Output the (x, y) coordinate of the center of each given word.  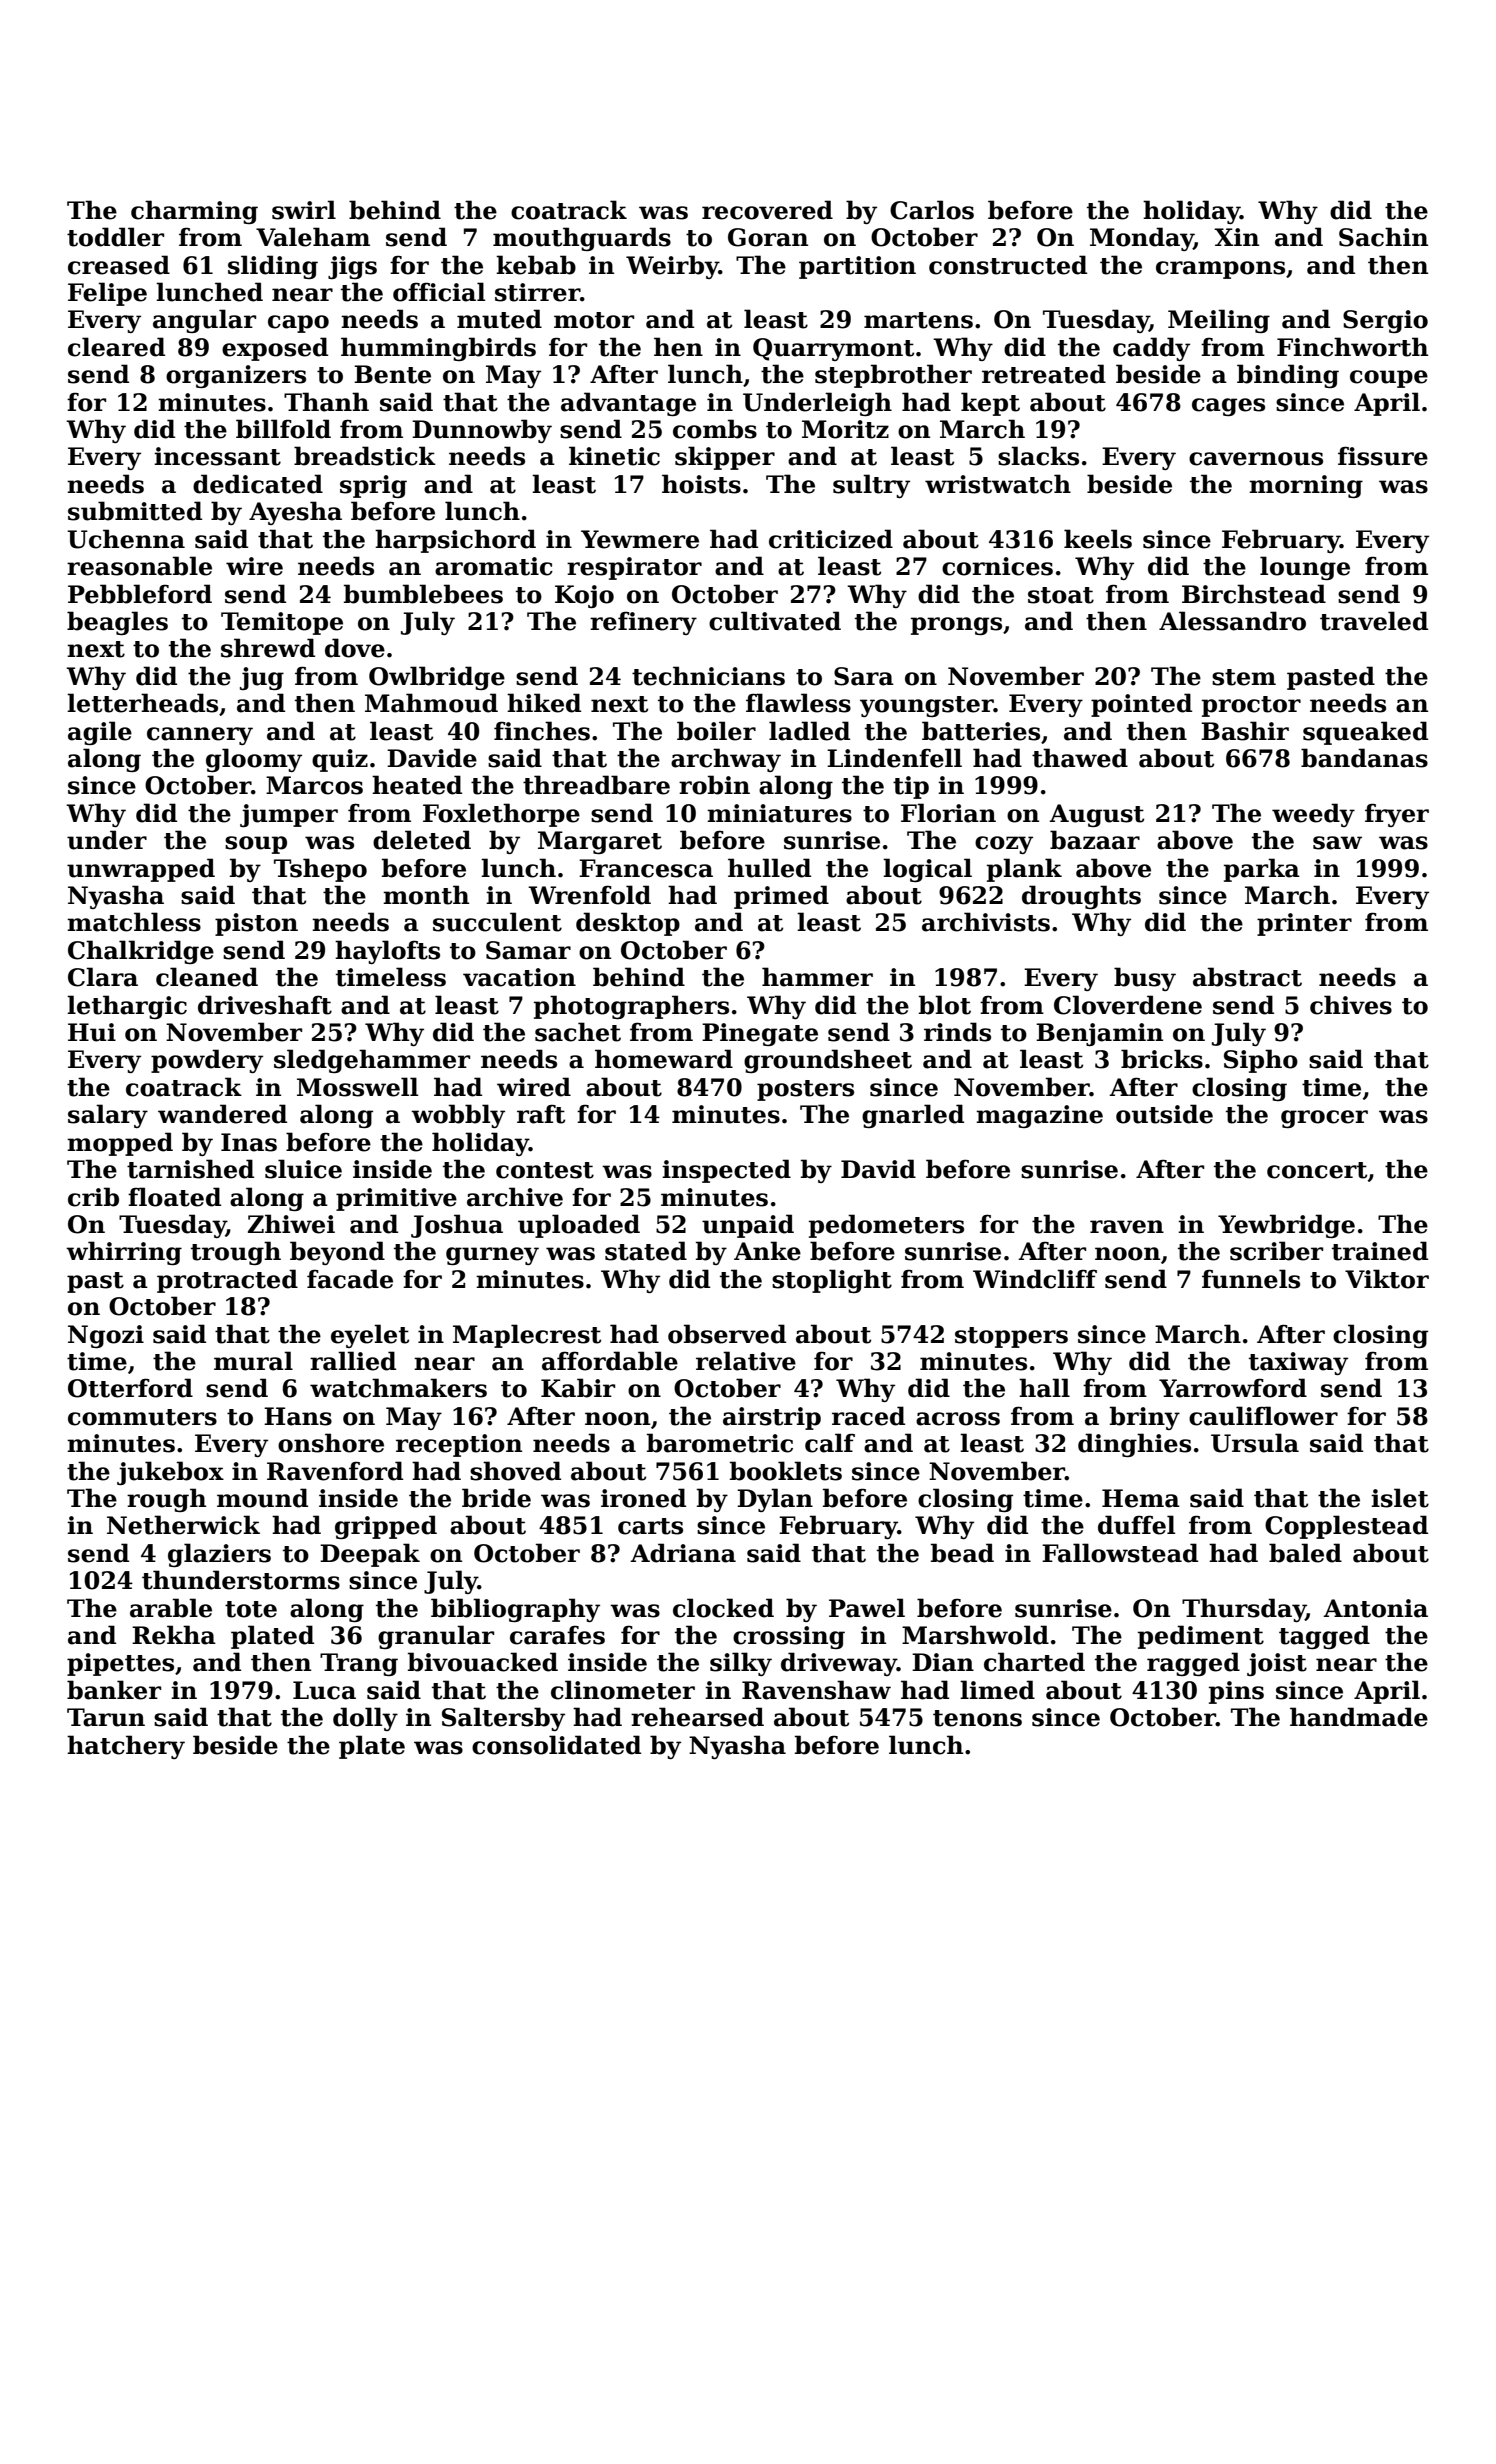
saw (1337, 843)
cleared (116, 347)
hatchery (126, 1747)
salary (108, 1116)
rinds (957, 1032)
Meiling (1219, 321)
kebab (536, 265)
